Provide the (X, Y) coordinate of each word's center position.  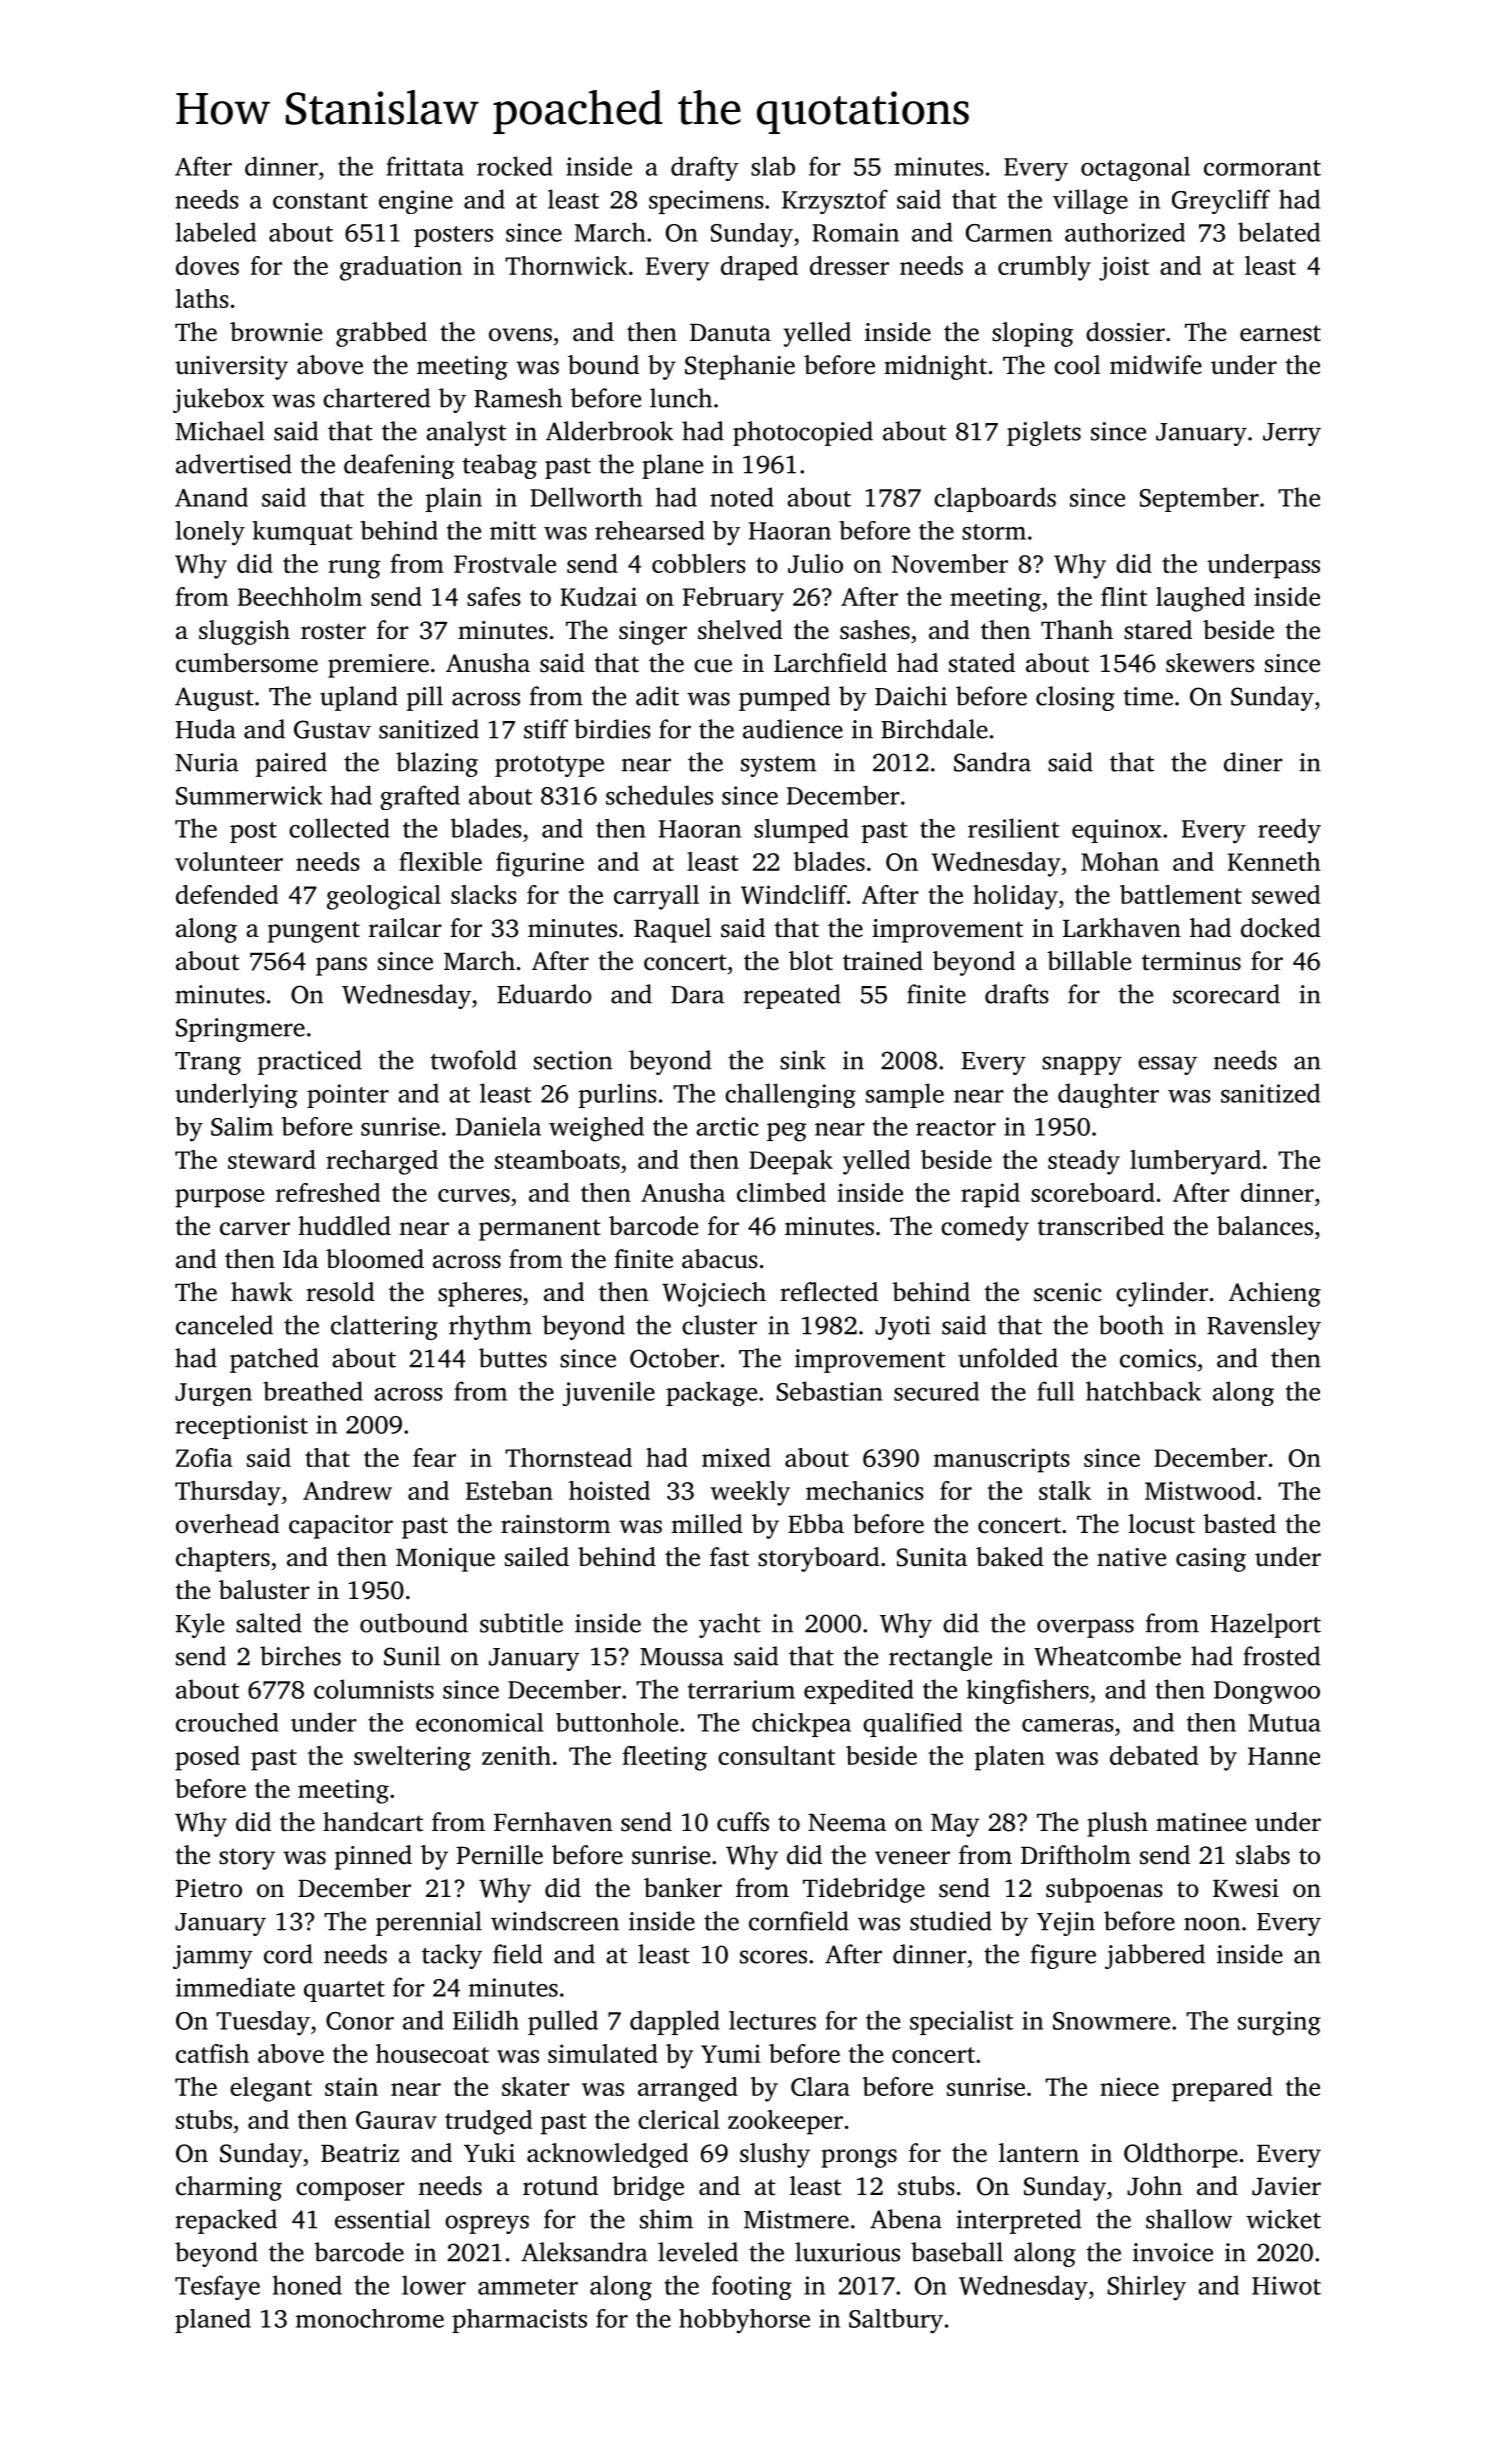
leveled (698, 2252)
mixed (736, 1457)
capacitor (341, 1527)
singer (653, 633)
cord (288, 1954)
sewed (1286, 894)
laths (202, 298)
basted (1239, 1524)
